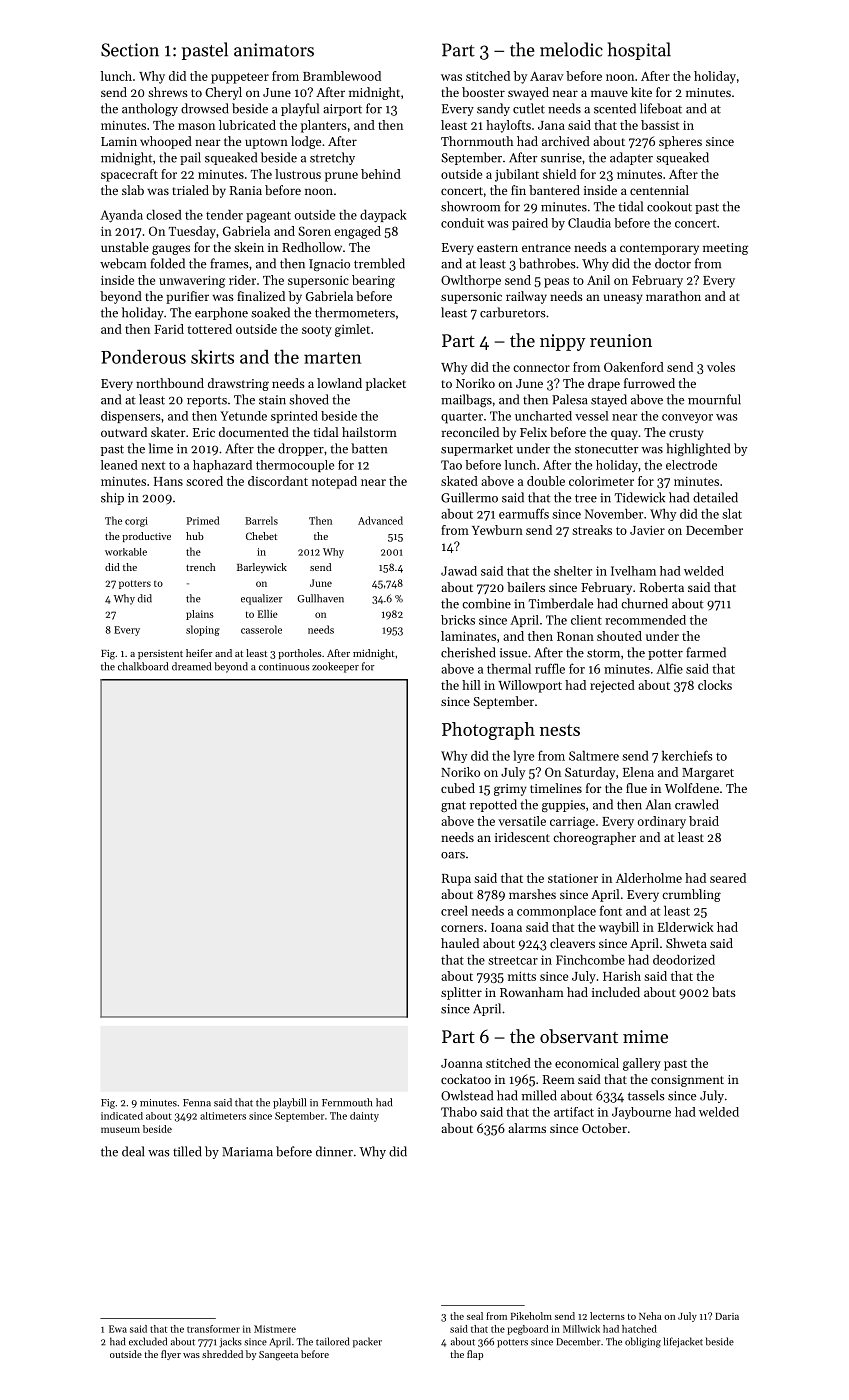 This screenshot has width=849, height=1400. Describe the element at coordinates (475, 1355) in the screenshot. I see `flap` at that location.
